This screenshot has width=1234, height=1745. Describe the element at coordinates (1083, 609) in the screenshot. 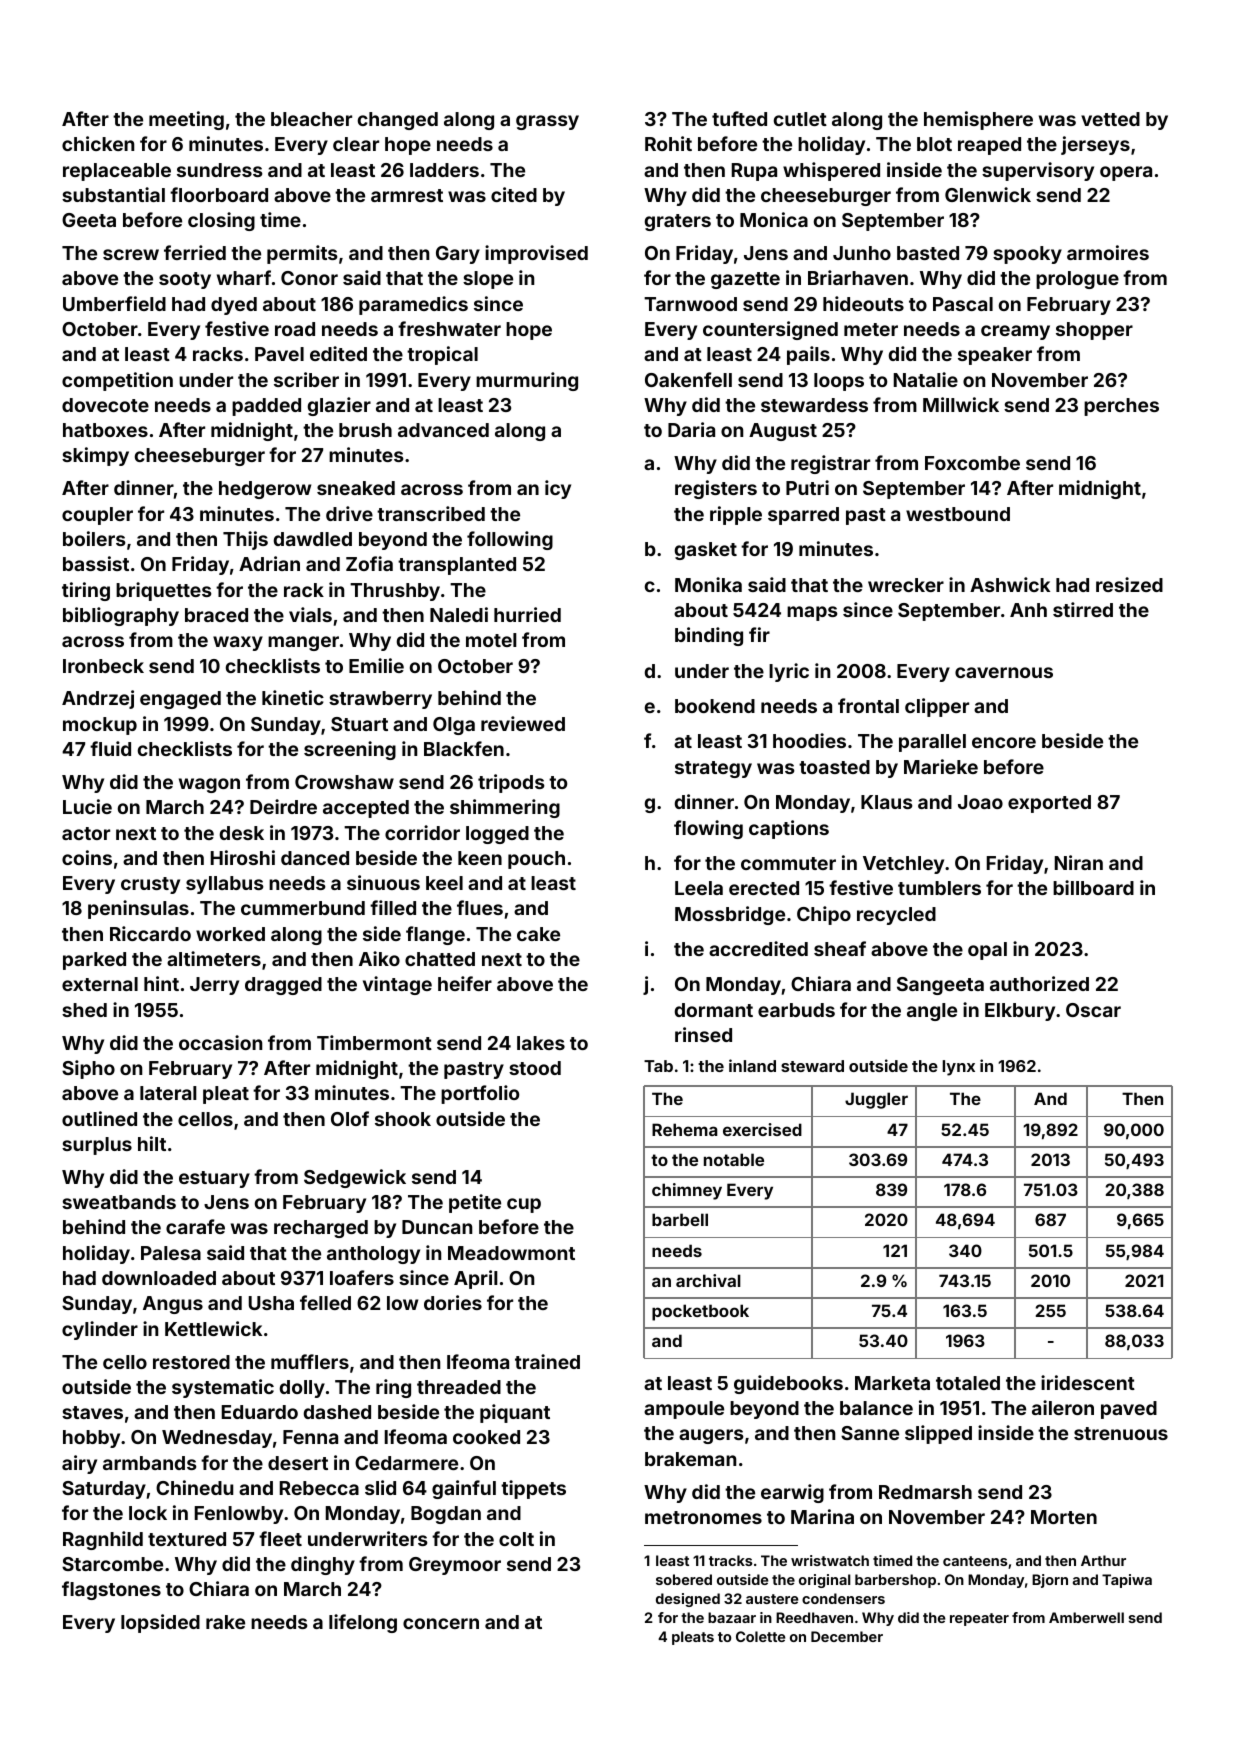

I see `stirred` at that location.
